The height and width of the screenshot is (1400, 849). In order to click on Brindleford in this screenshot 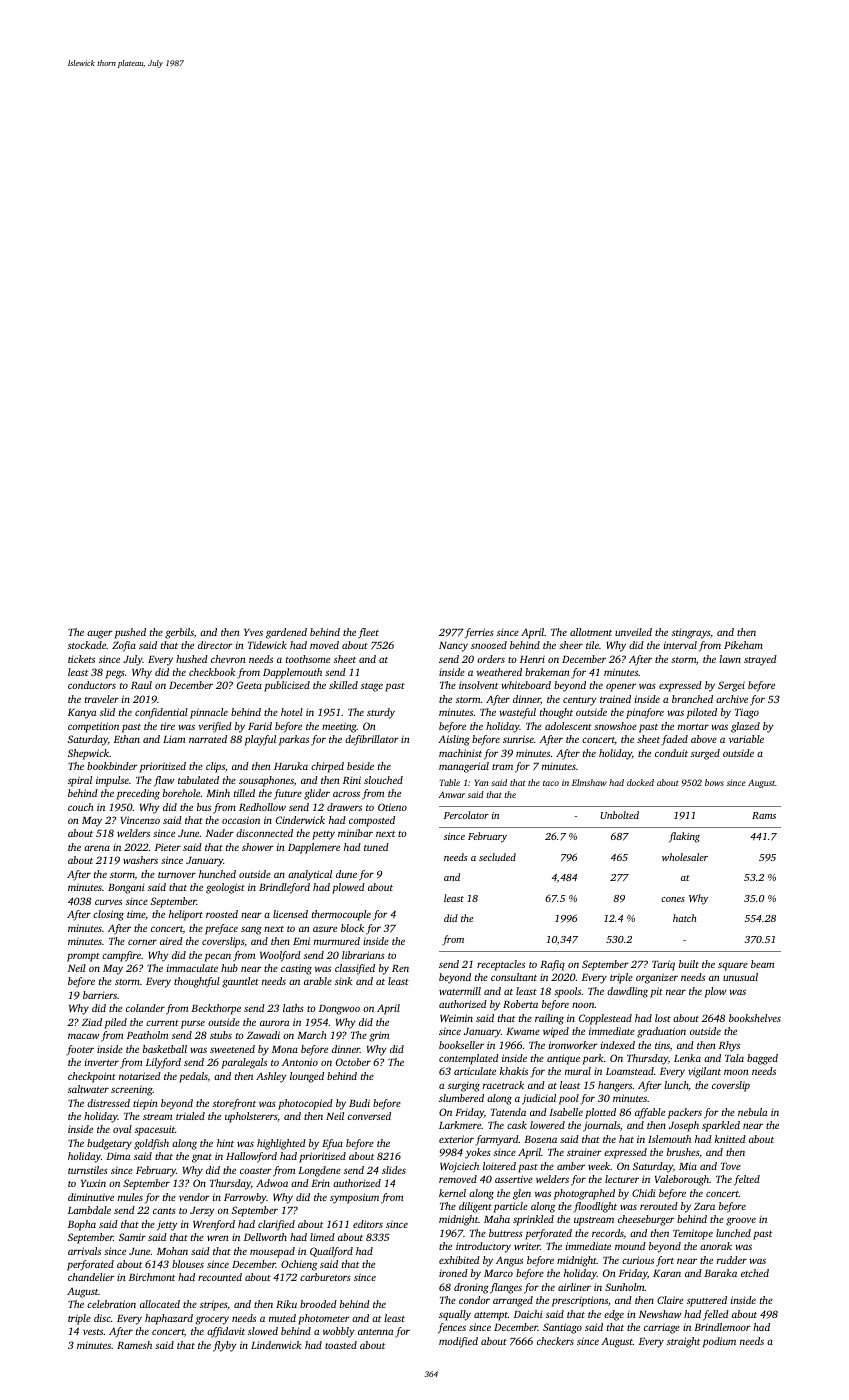, I will do `click(284, 888)`.
